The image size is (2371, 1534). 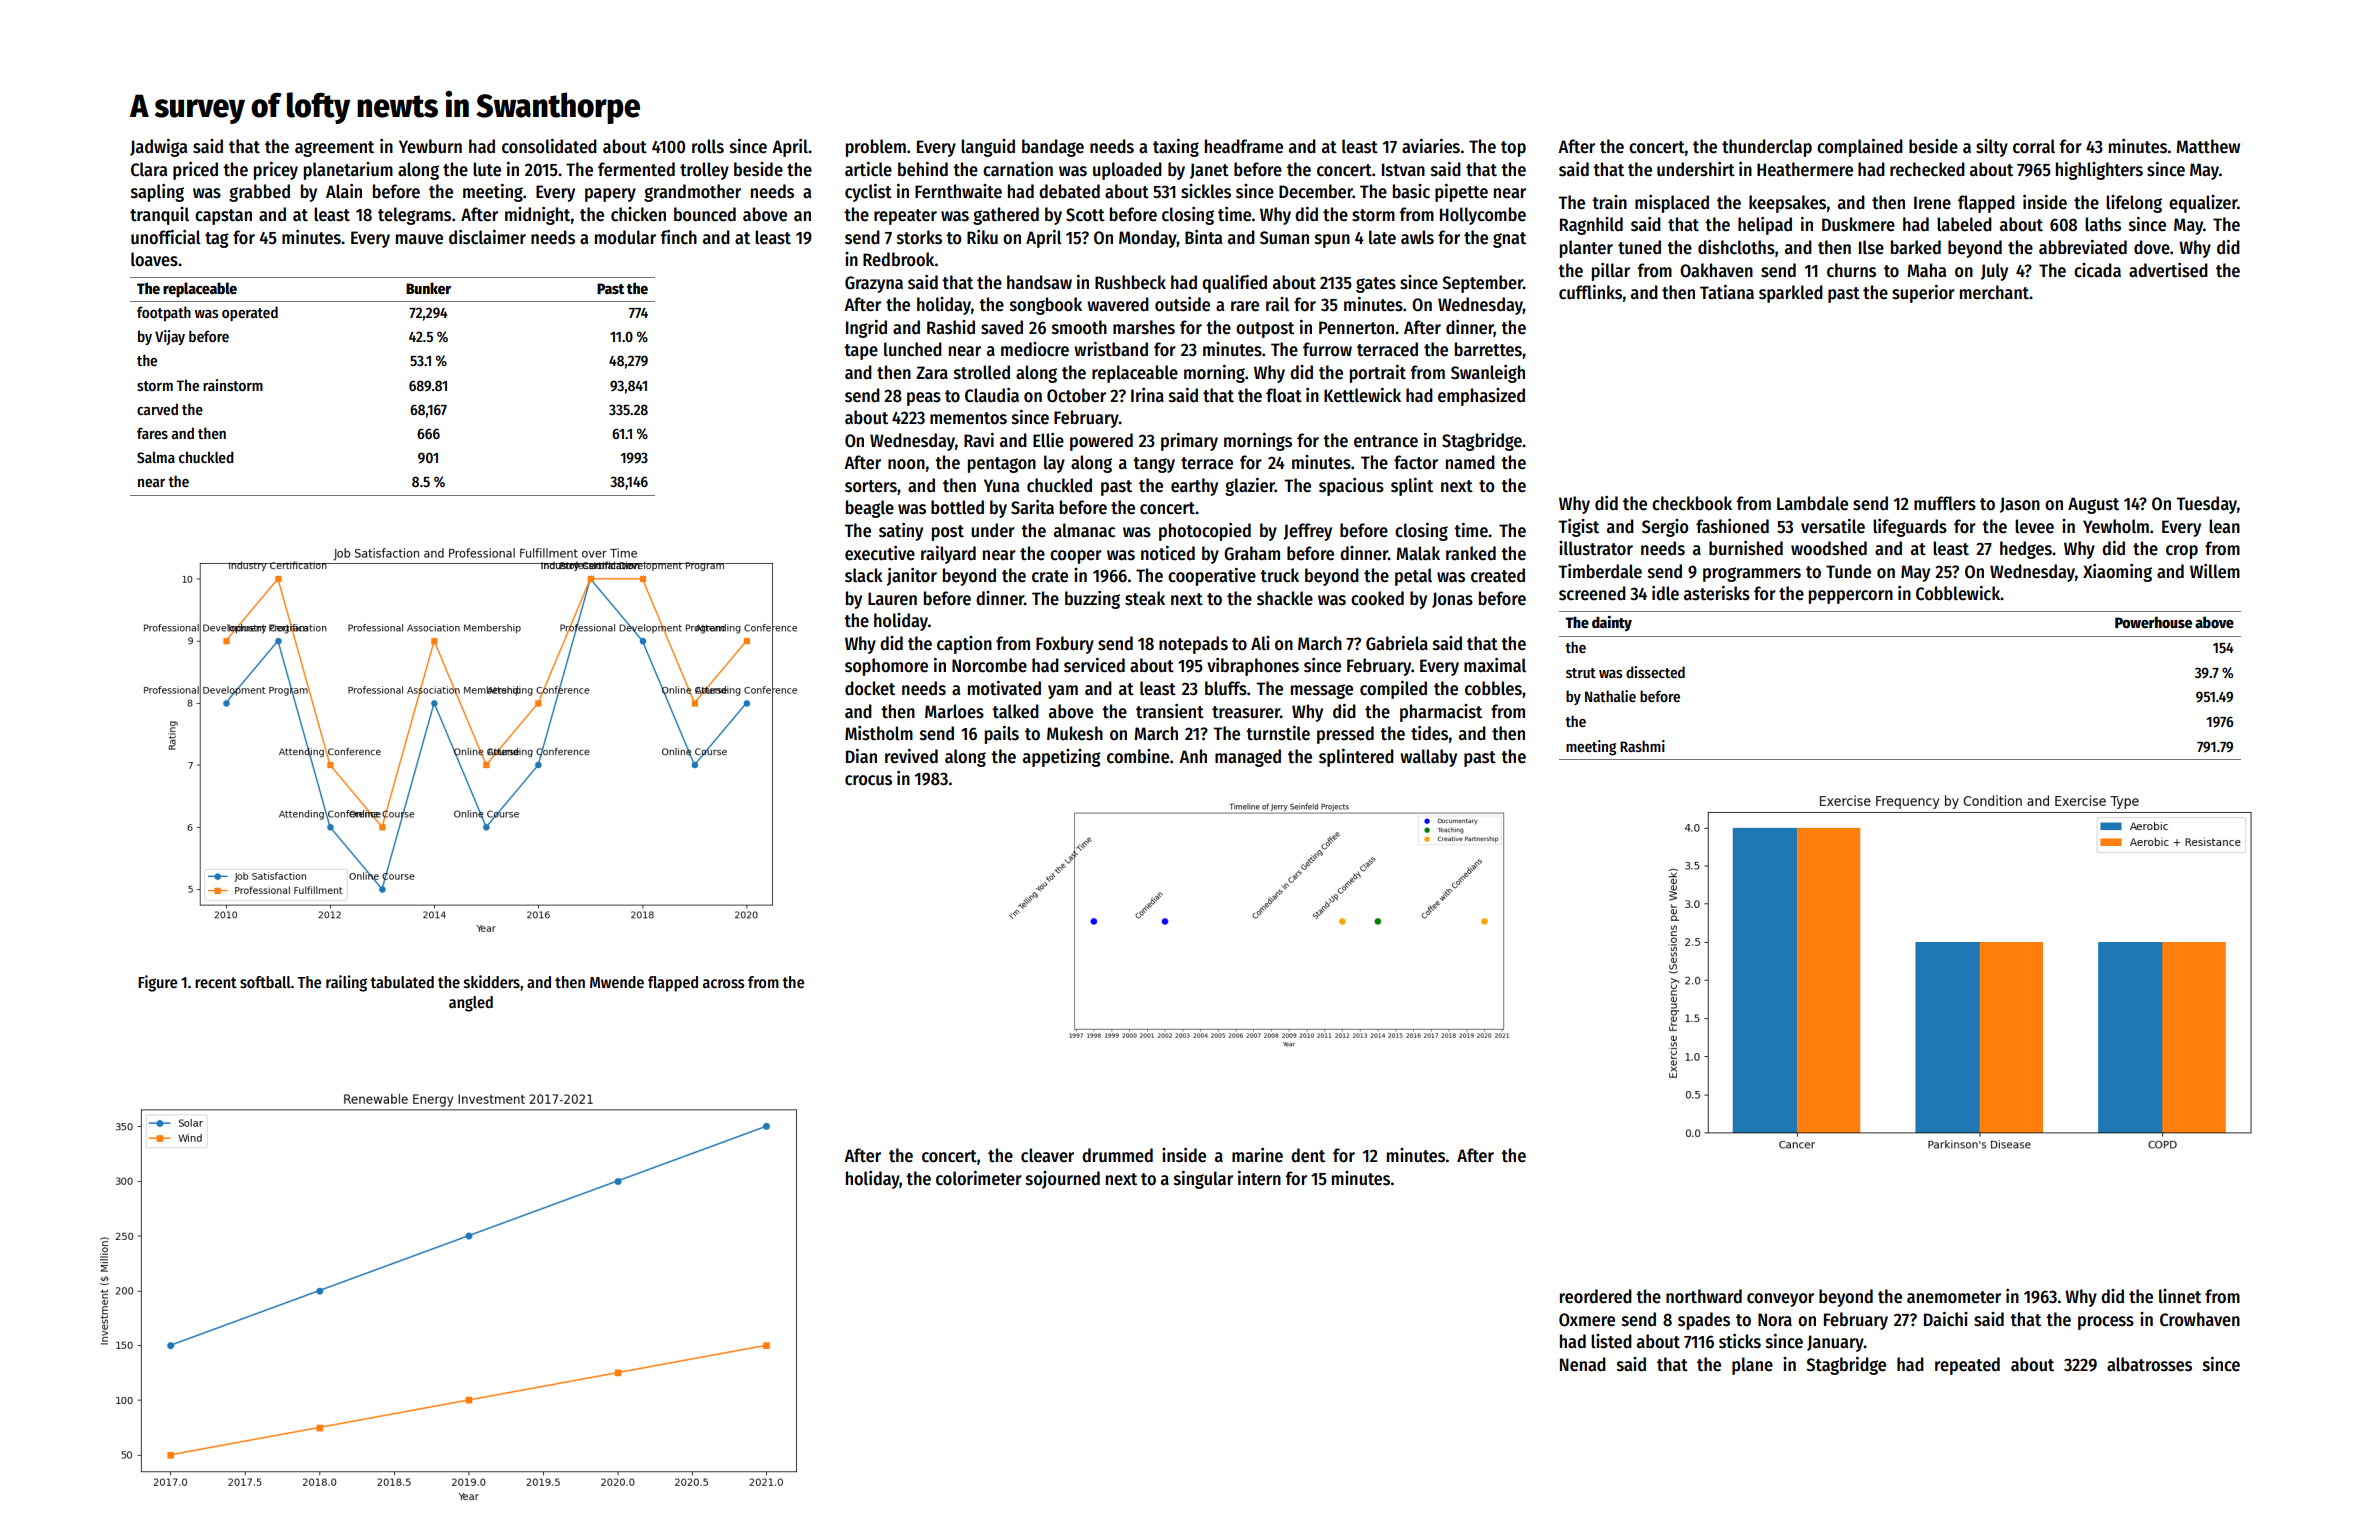 I want to click on shackle, so click(x=1285, y=598).
